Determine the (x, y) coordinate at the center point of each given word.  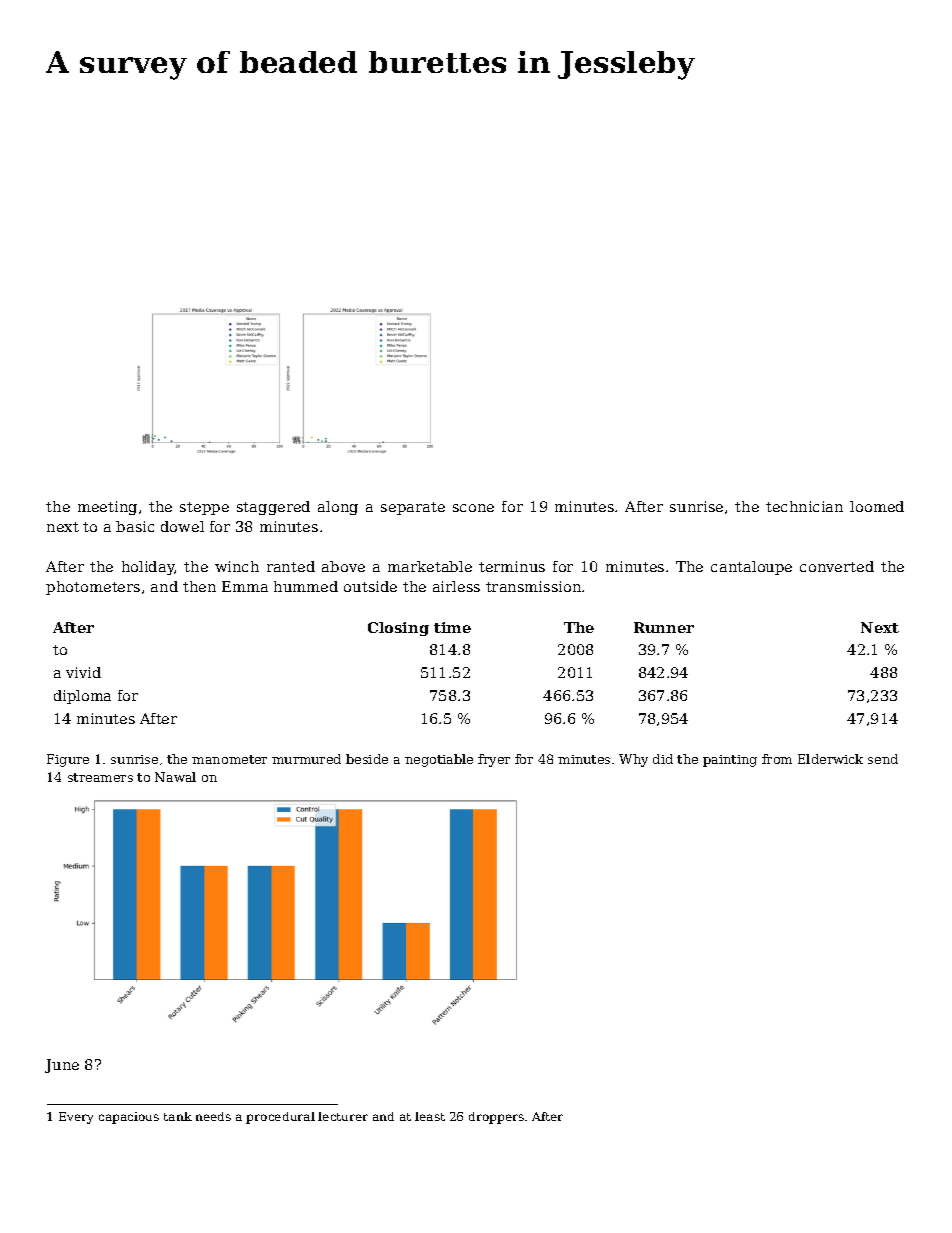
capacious (129, 1118)
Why (633, 760)
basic (135, 526)
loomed (877, 506)
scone (473, 508)
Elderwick (830, 759)
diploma (82, 697)
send (883, 759)
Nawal (175, 777)
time (452, 627)
